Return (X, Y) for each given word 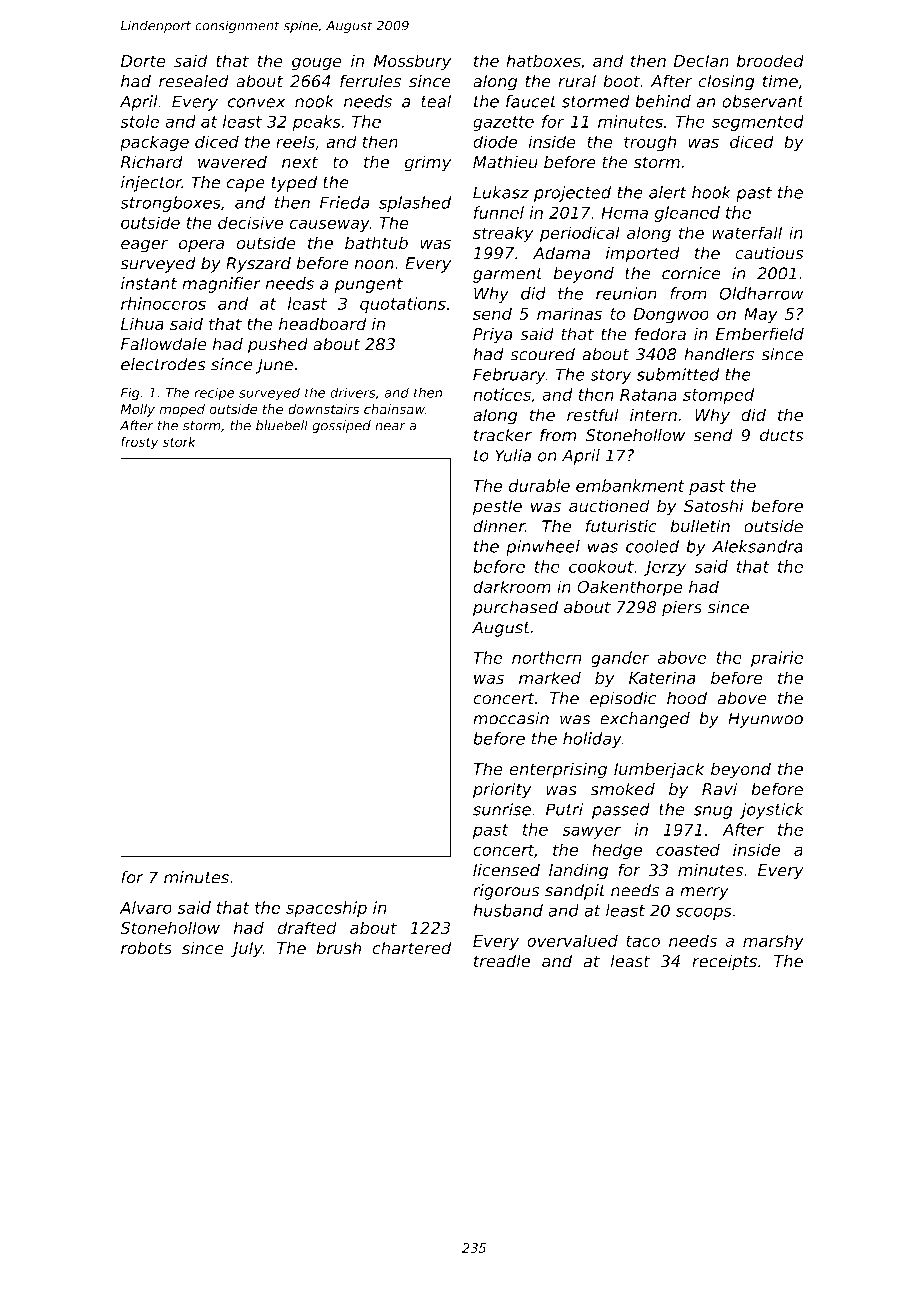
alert (668, 192)
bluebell (282, 425)
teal (436, 101)
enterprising (558, 770)
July (247, 949)
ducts (781, 435)
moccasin (511, 718)
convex (256, 103)
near (390, 427)
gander (620, 659)
